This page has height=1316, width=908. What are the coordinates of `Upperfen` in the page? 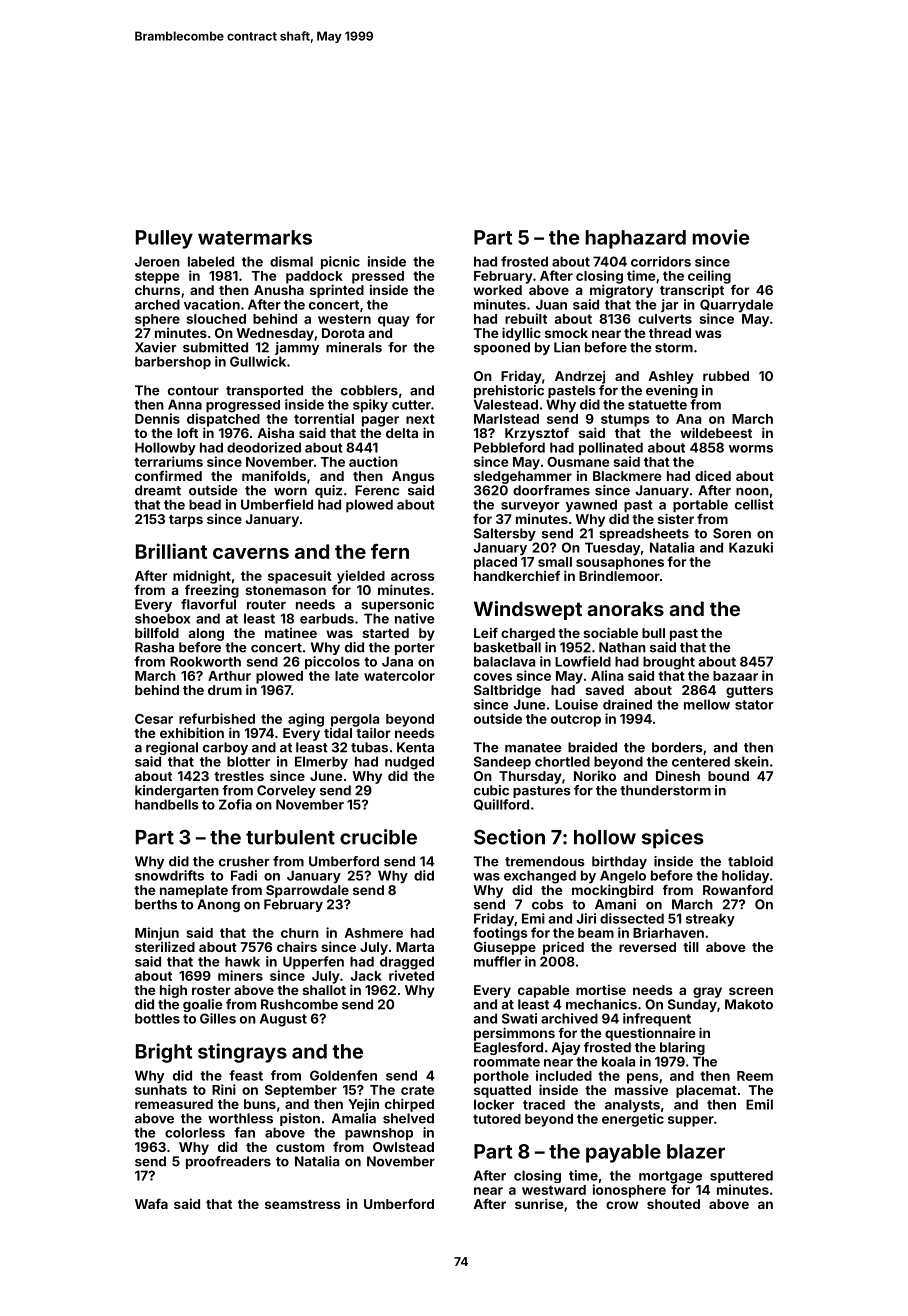 It's located at (313, 963).
